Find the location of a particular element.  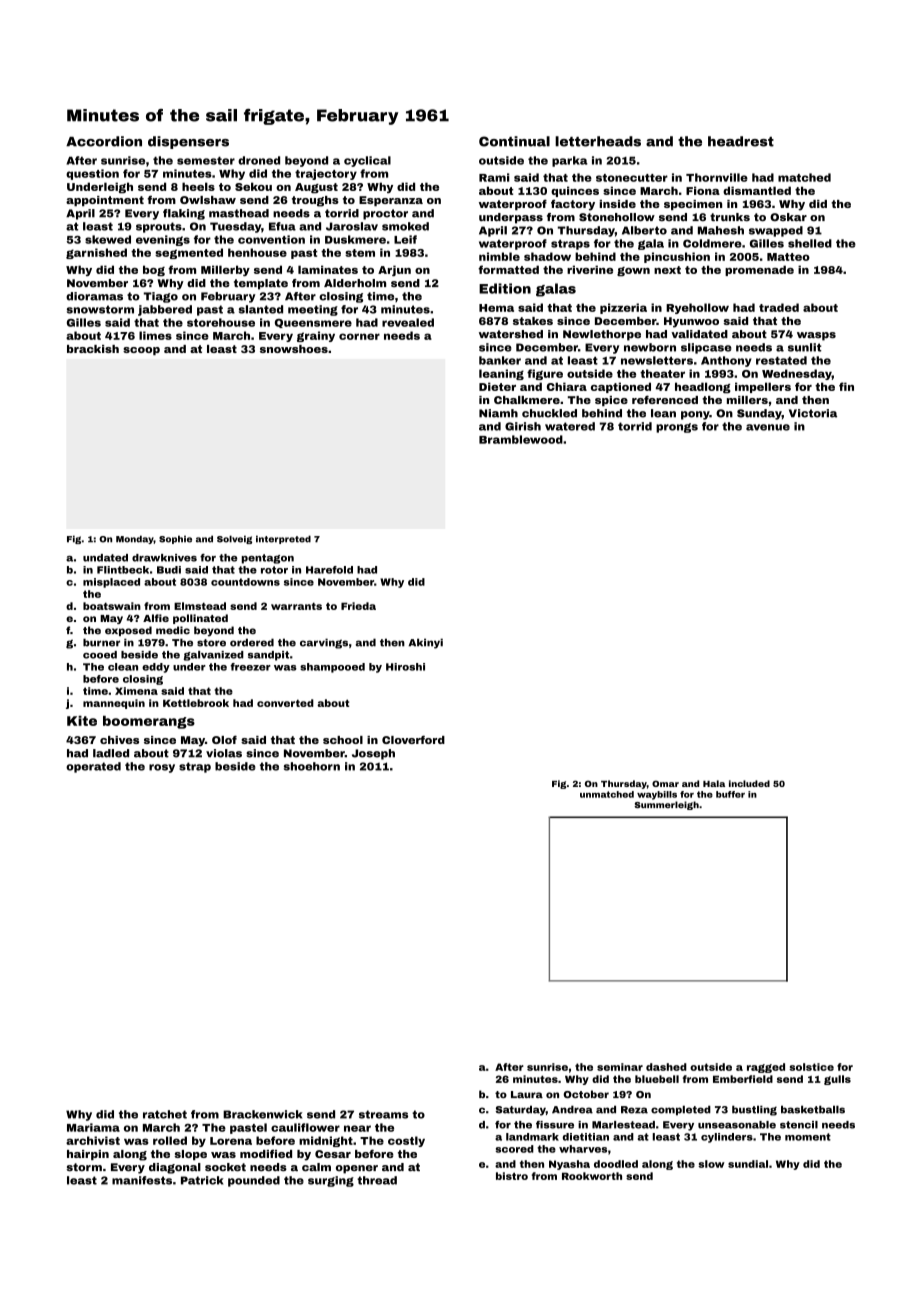

snowshoes is located at coordinates (294, 349).
